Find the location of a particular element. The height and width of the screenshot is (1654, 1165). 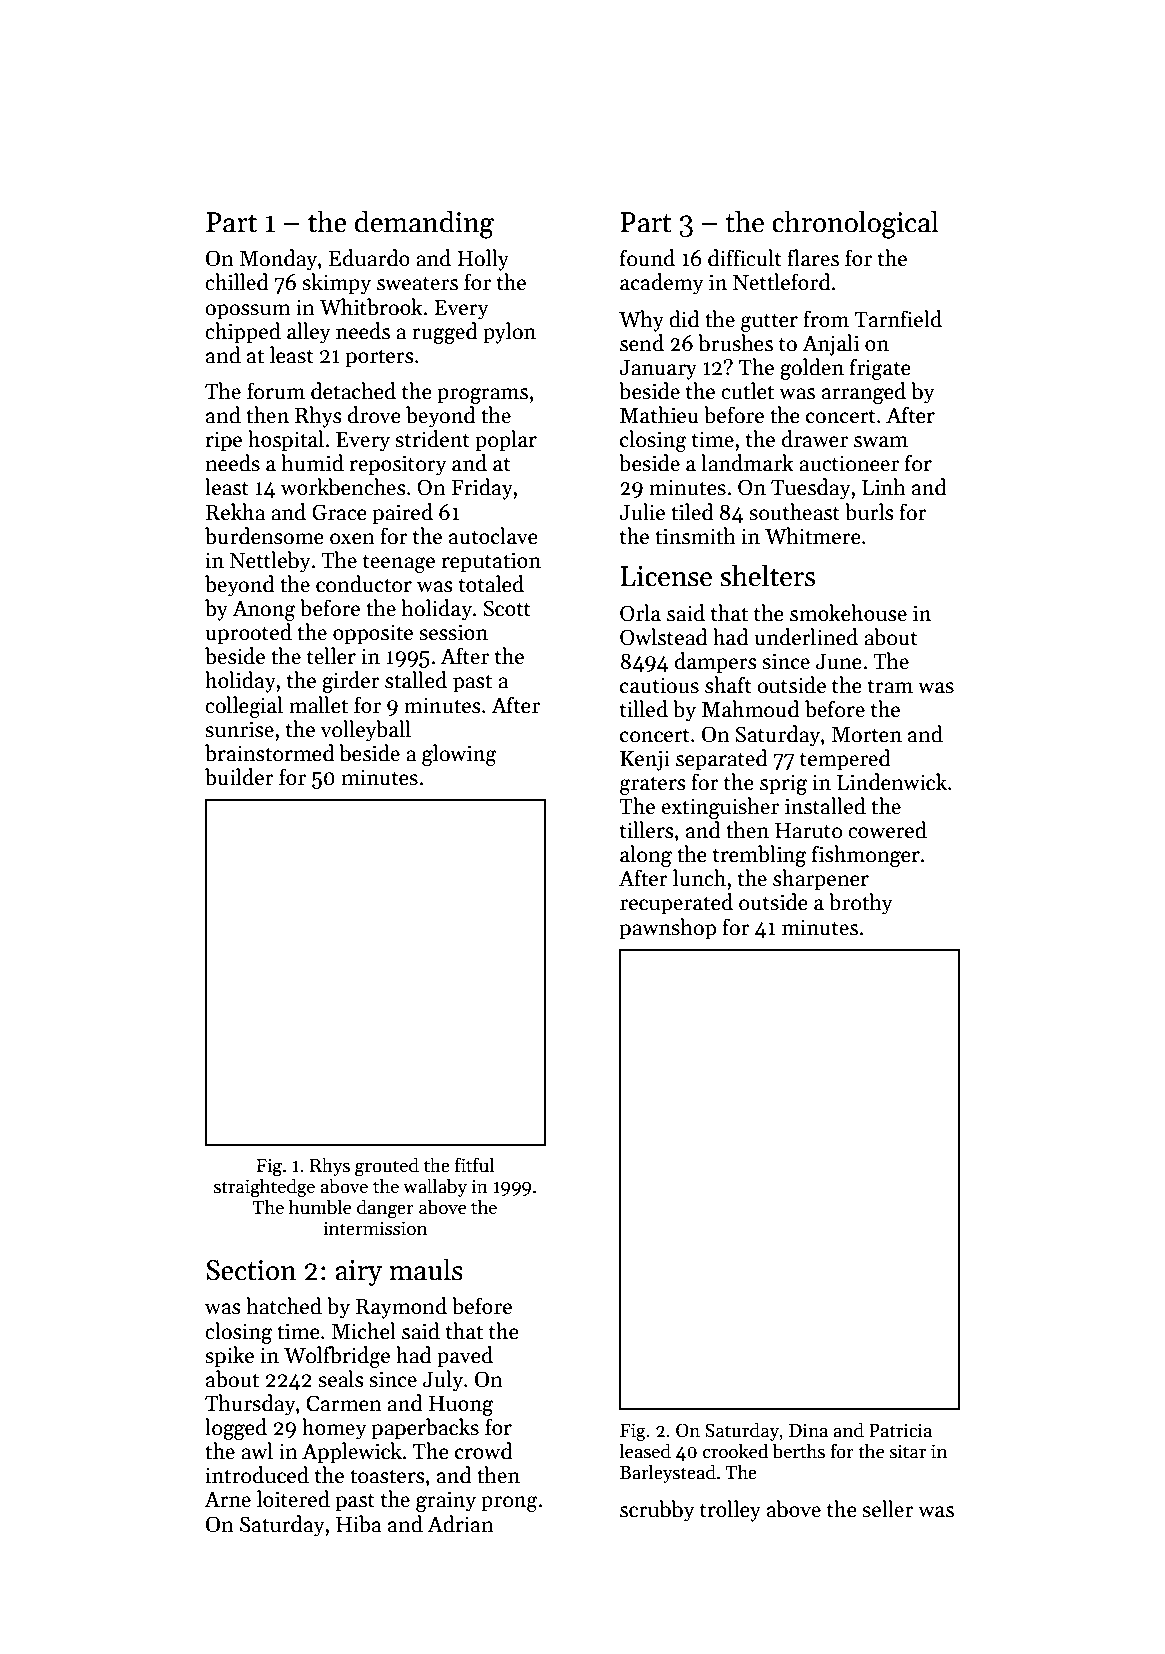

leased is located at coordinates (645, 1451).
